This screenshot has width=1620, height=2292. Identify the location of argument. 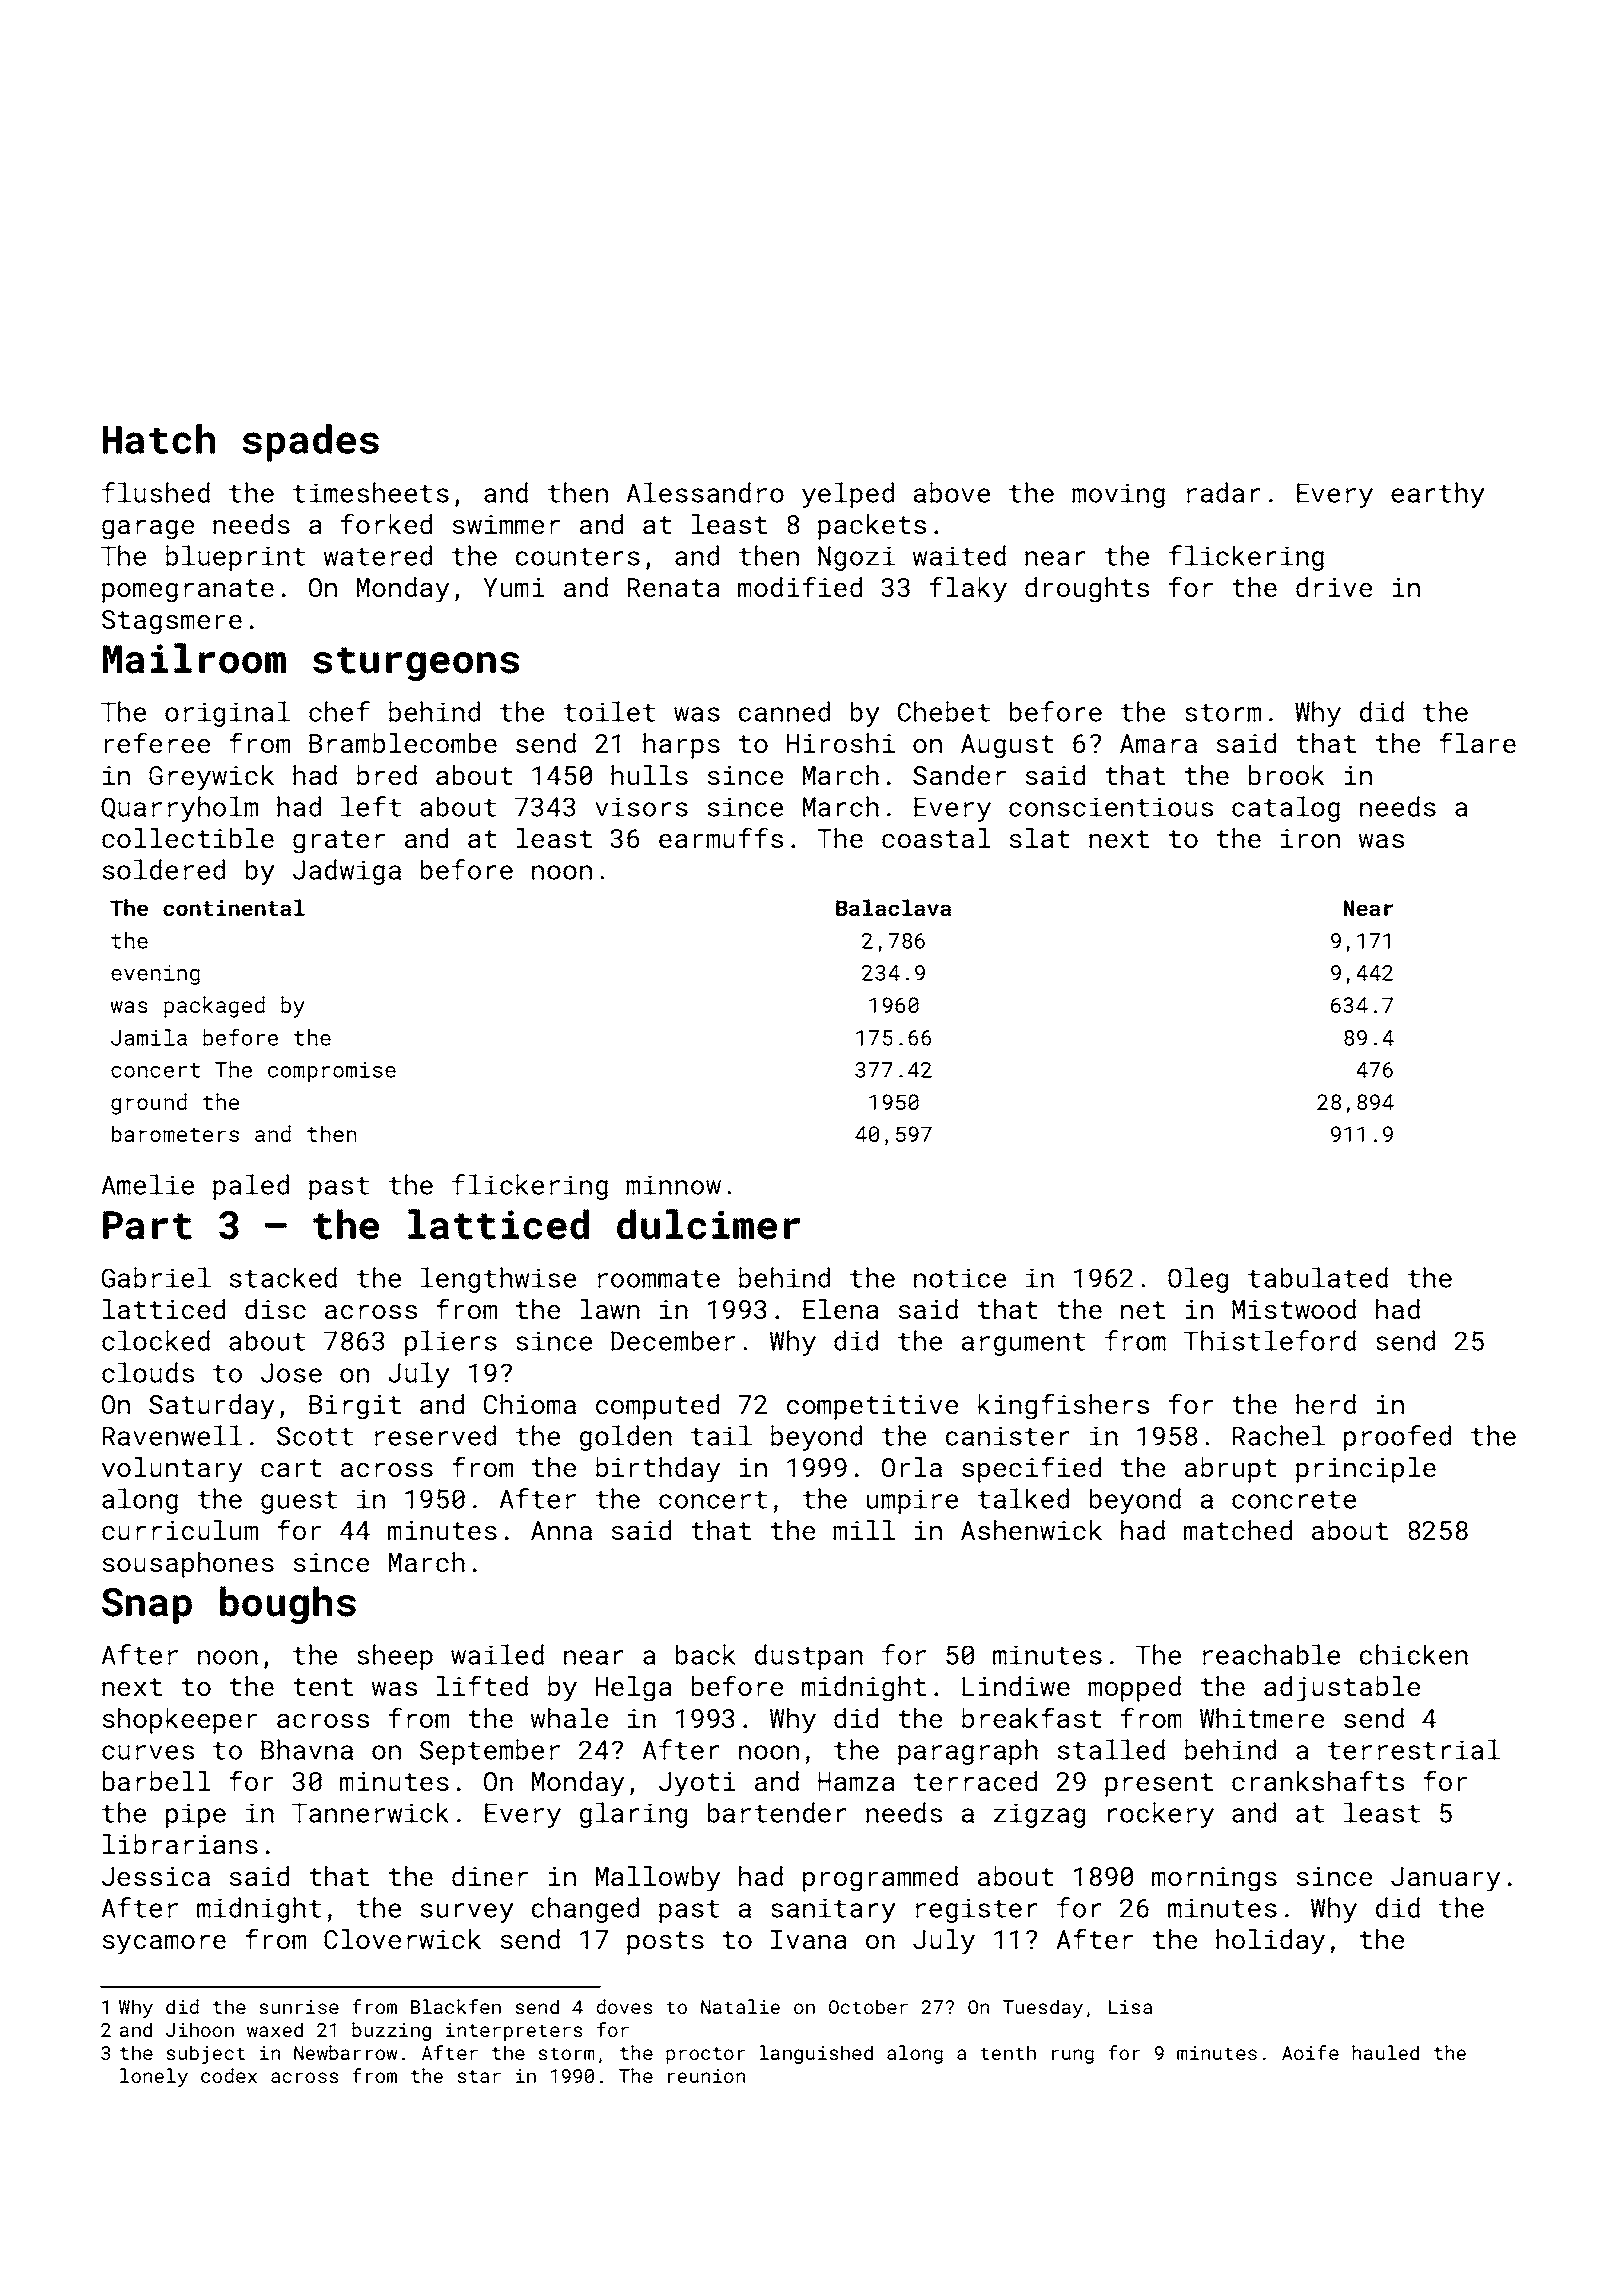
(1024, 1344).
